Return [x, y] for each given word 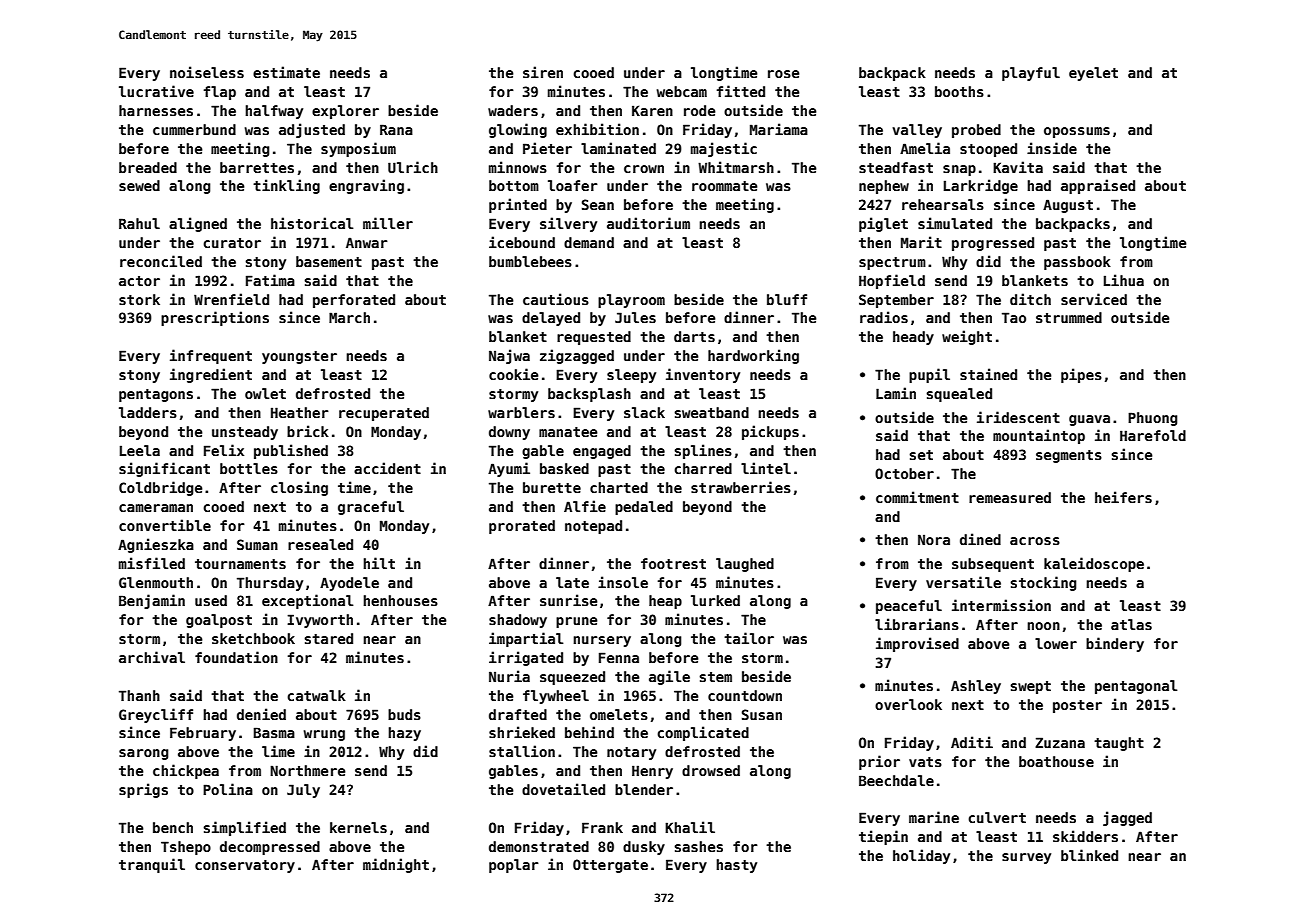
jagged [1127, 818]
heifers [1123, 497]
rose [783, 74]
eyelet [1093, 74]
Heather [300, 412]
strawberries [741, 487]
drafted [518, 714]
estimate [286, 72]
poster [1077, 706]
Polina [228, 789]
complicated [703, 733]
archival [152, 657]
